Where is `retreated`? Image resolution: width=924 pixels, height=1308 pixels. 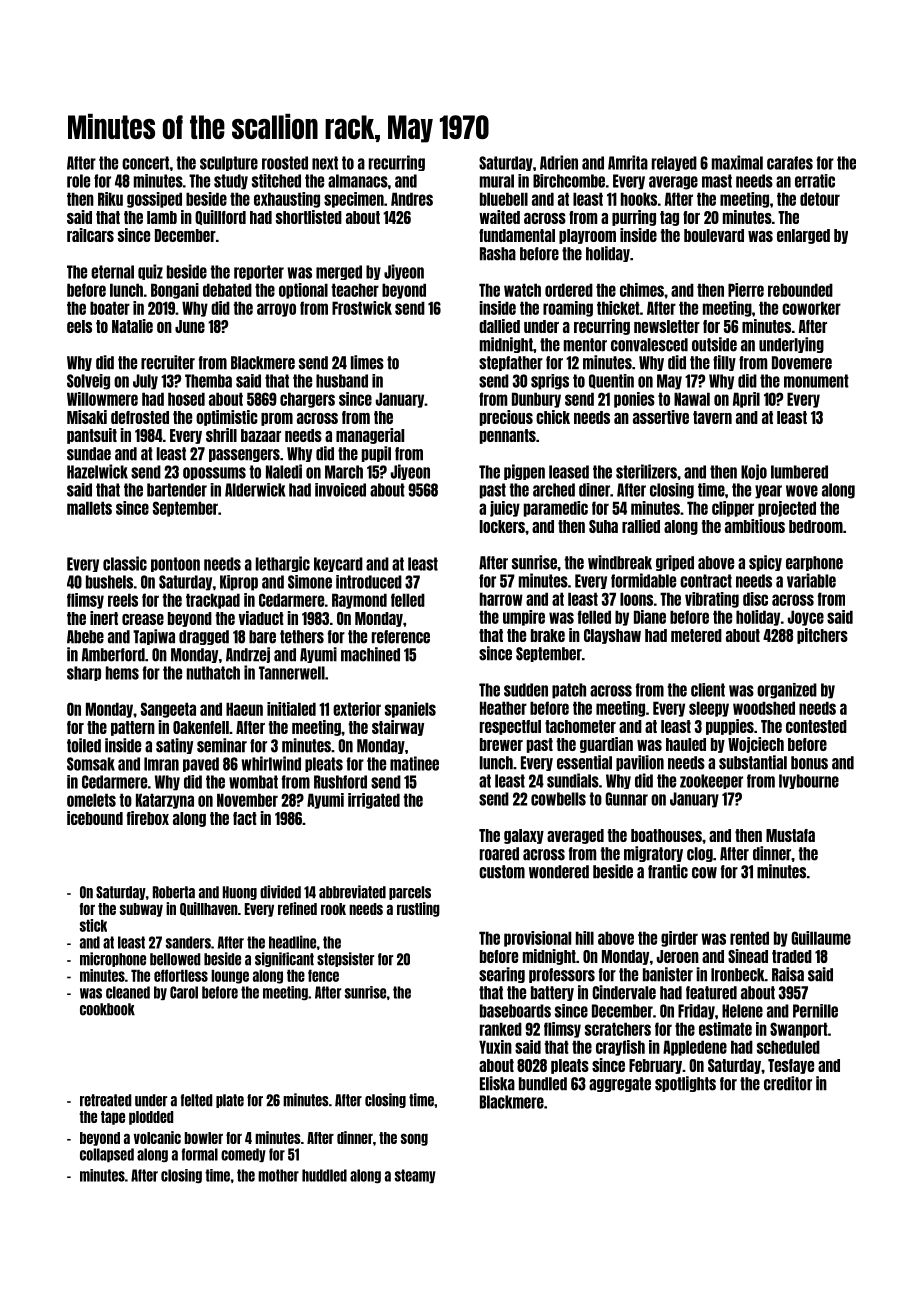 retreated is located at coordinates (105, 1100).
